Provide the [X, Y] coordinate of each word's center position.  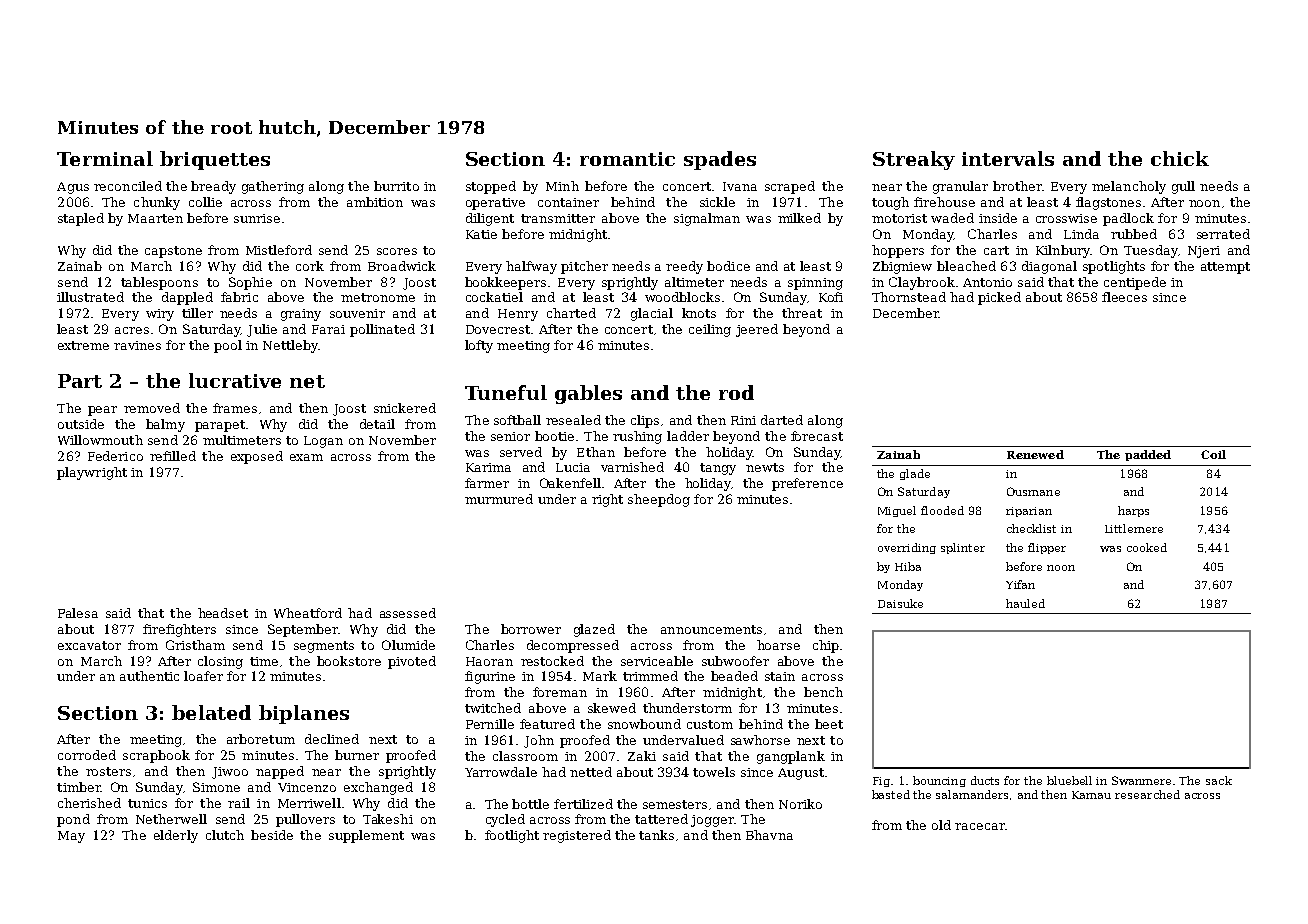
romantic [627, 159]
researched [1147, 794]
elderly [176, 836]
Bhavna [769, 835]
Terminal [105, 158]
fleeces [1124, 297]
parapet [220, 426]
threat [802, 313]
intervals [1008, 158]
